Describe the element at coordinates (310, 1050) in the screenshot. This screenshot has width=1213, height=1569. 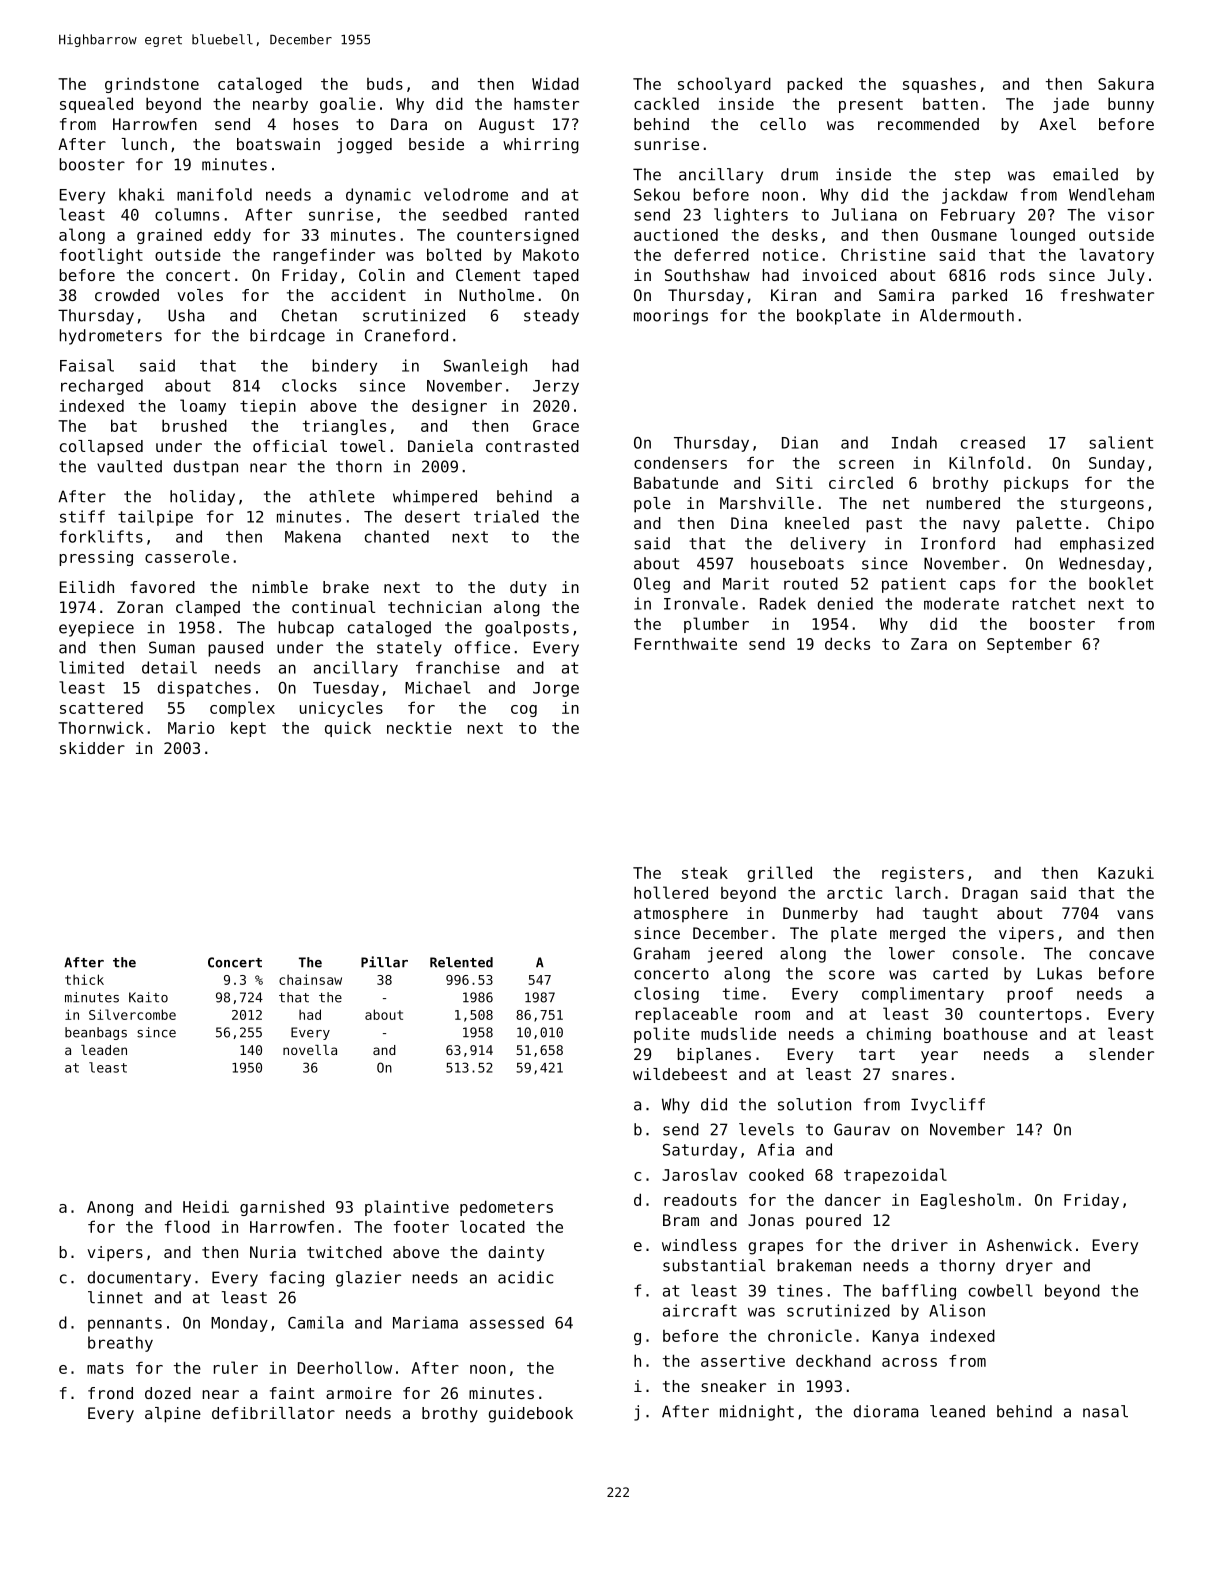
I see `novella` at that location.
